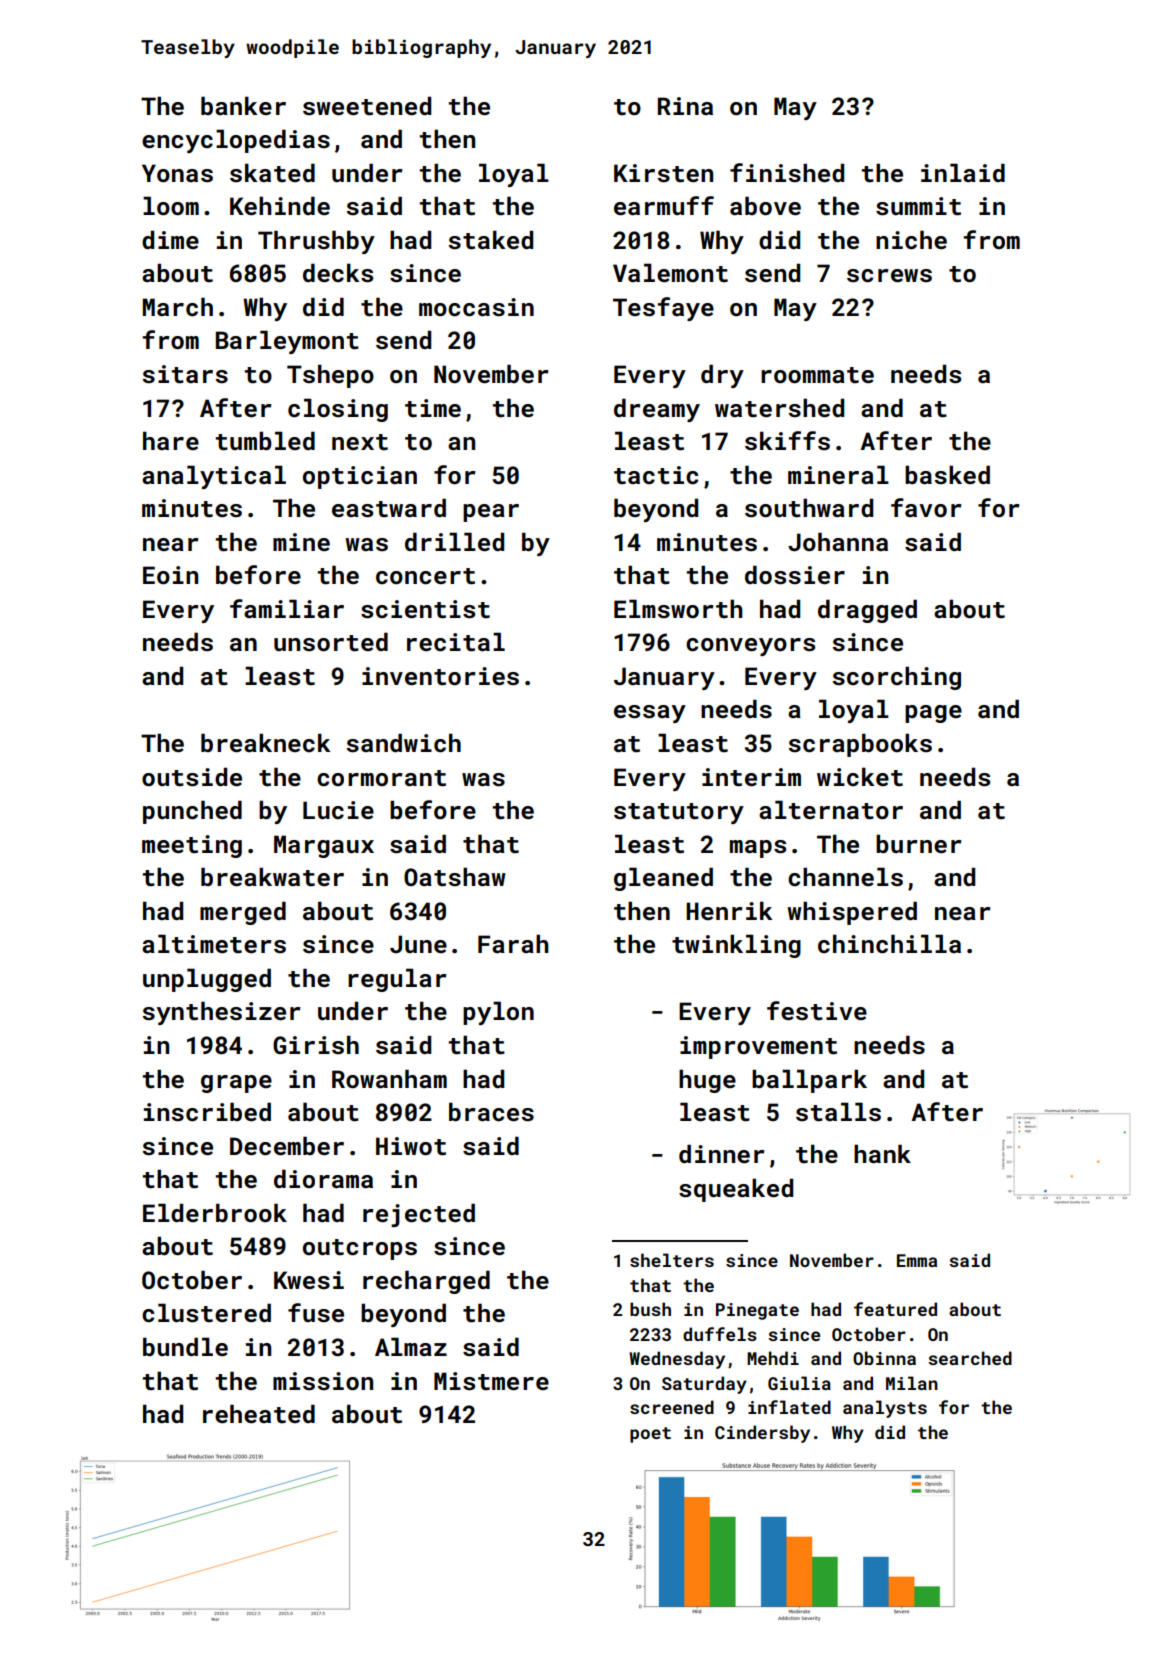  I want to click on unsorted, so click(331, 642).
